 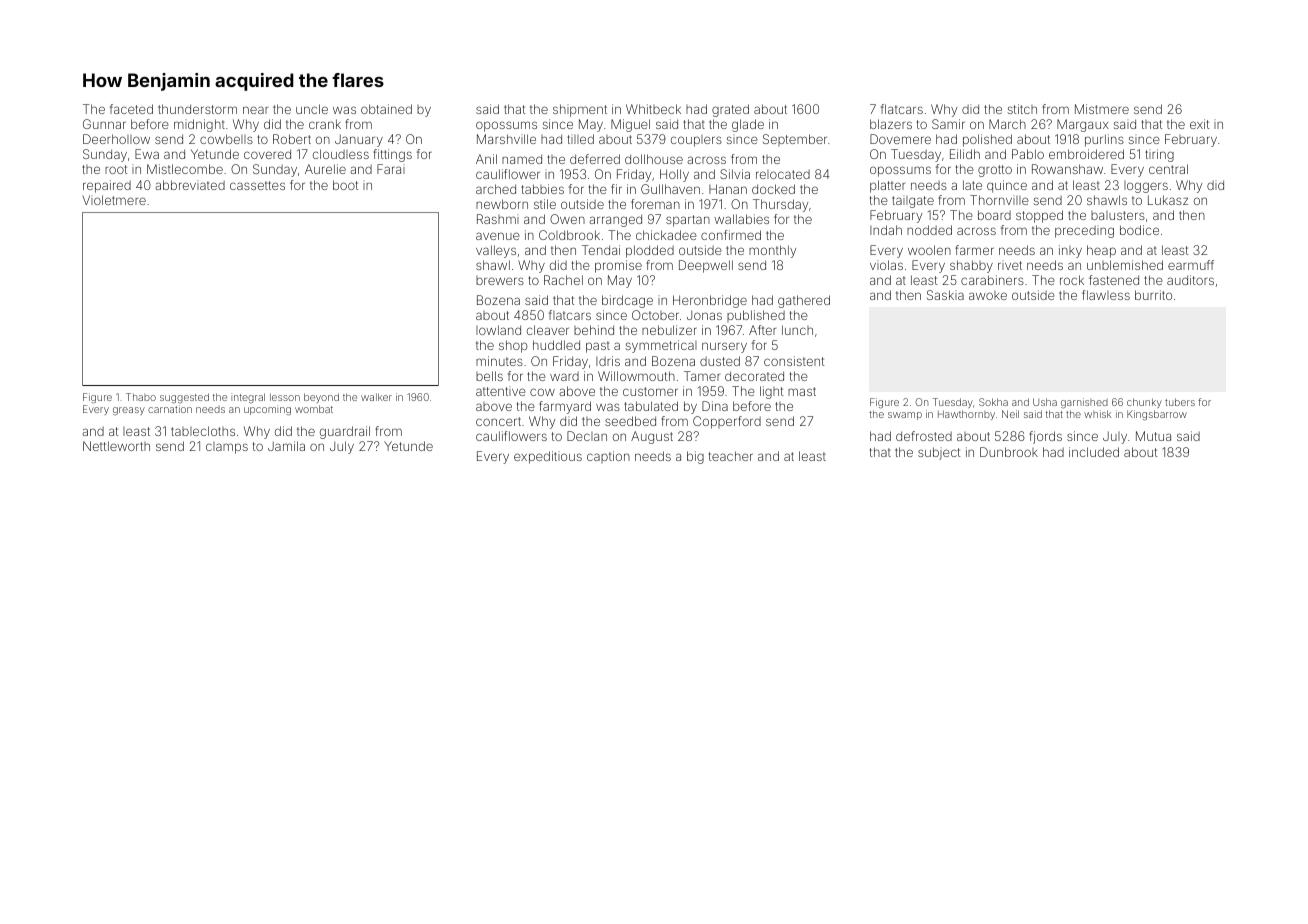 What do you see at coordinates (1102, 109) in the screenshot?
I see `Mistmere` at bounding box center [1102, 109].
